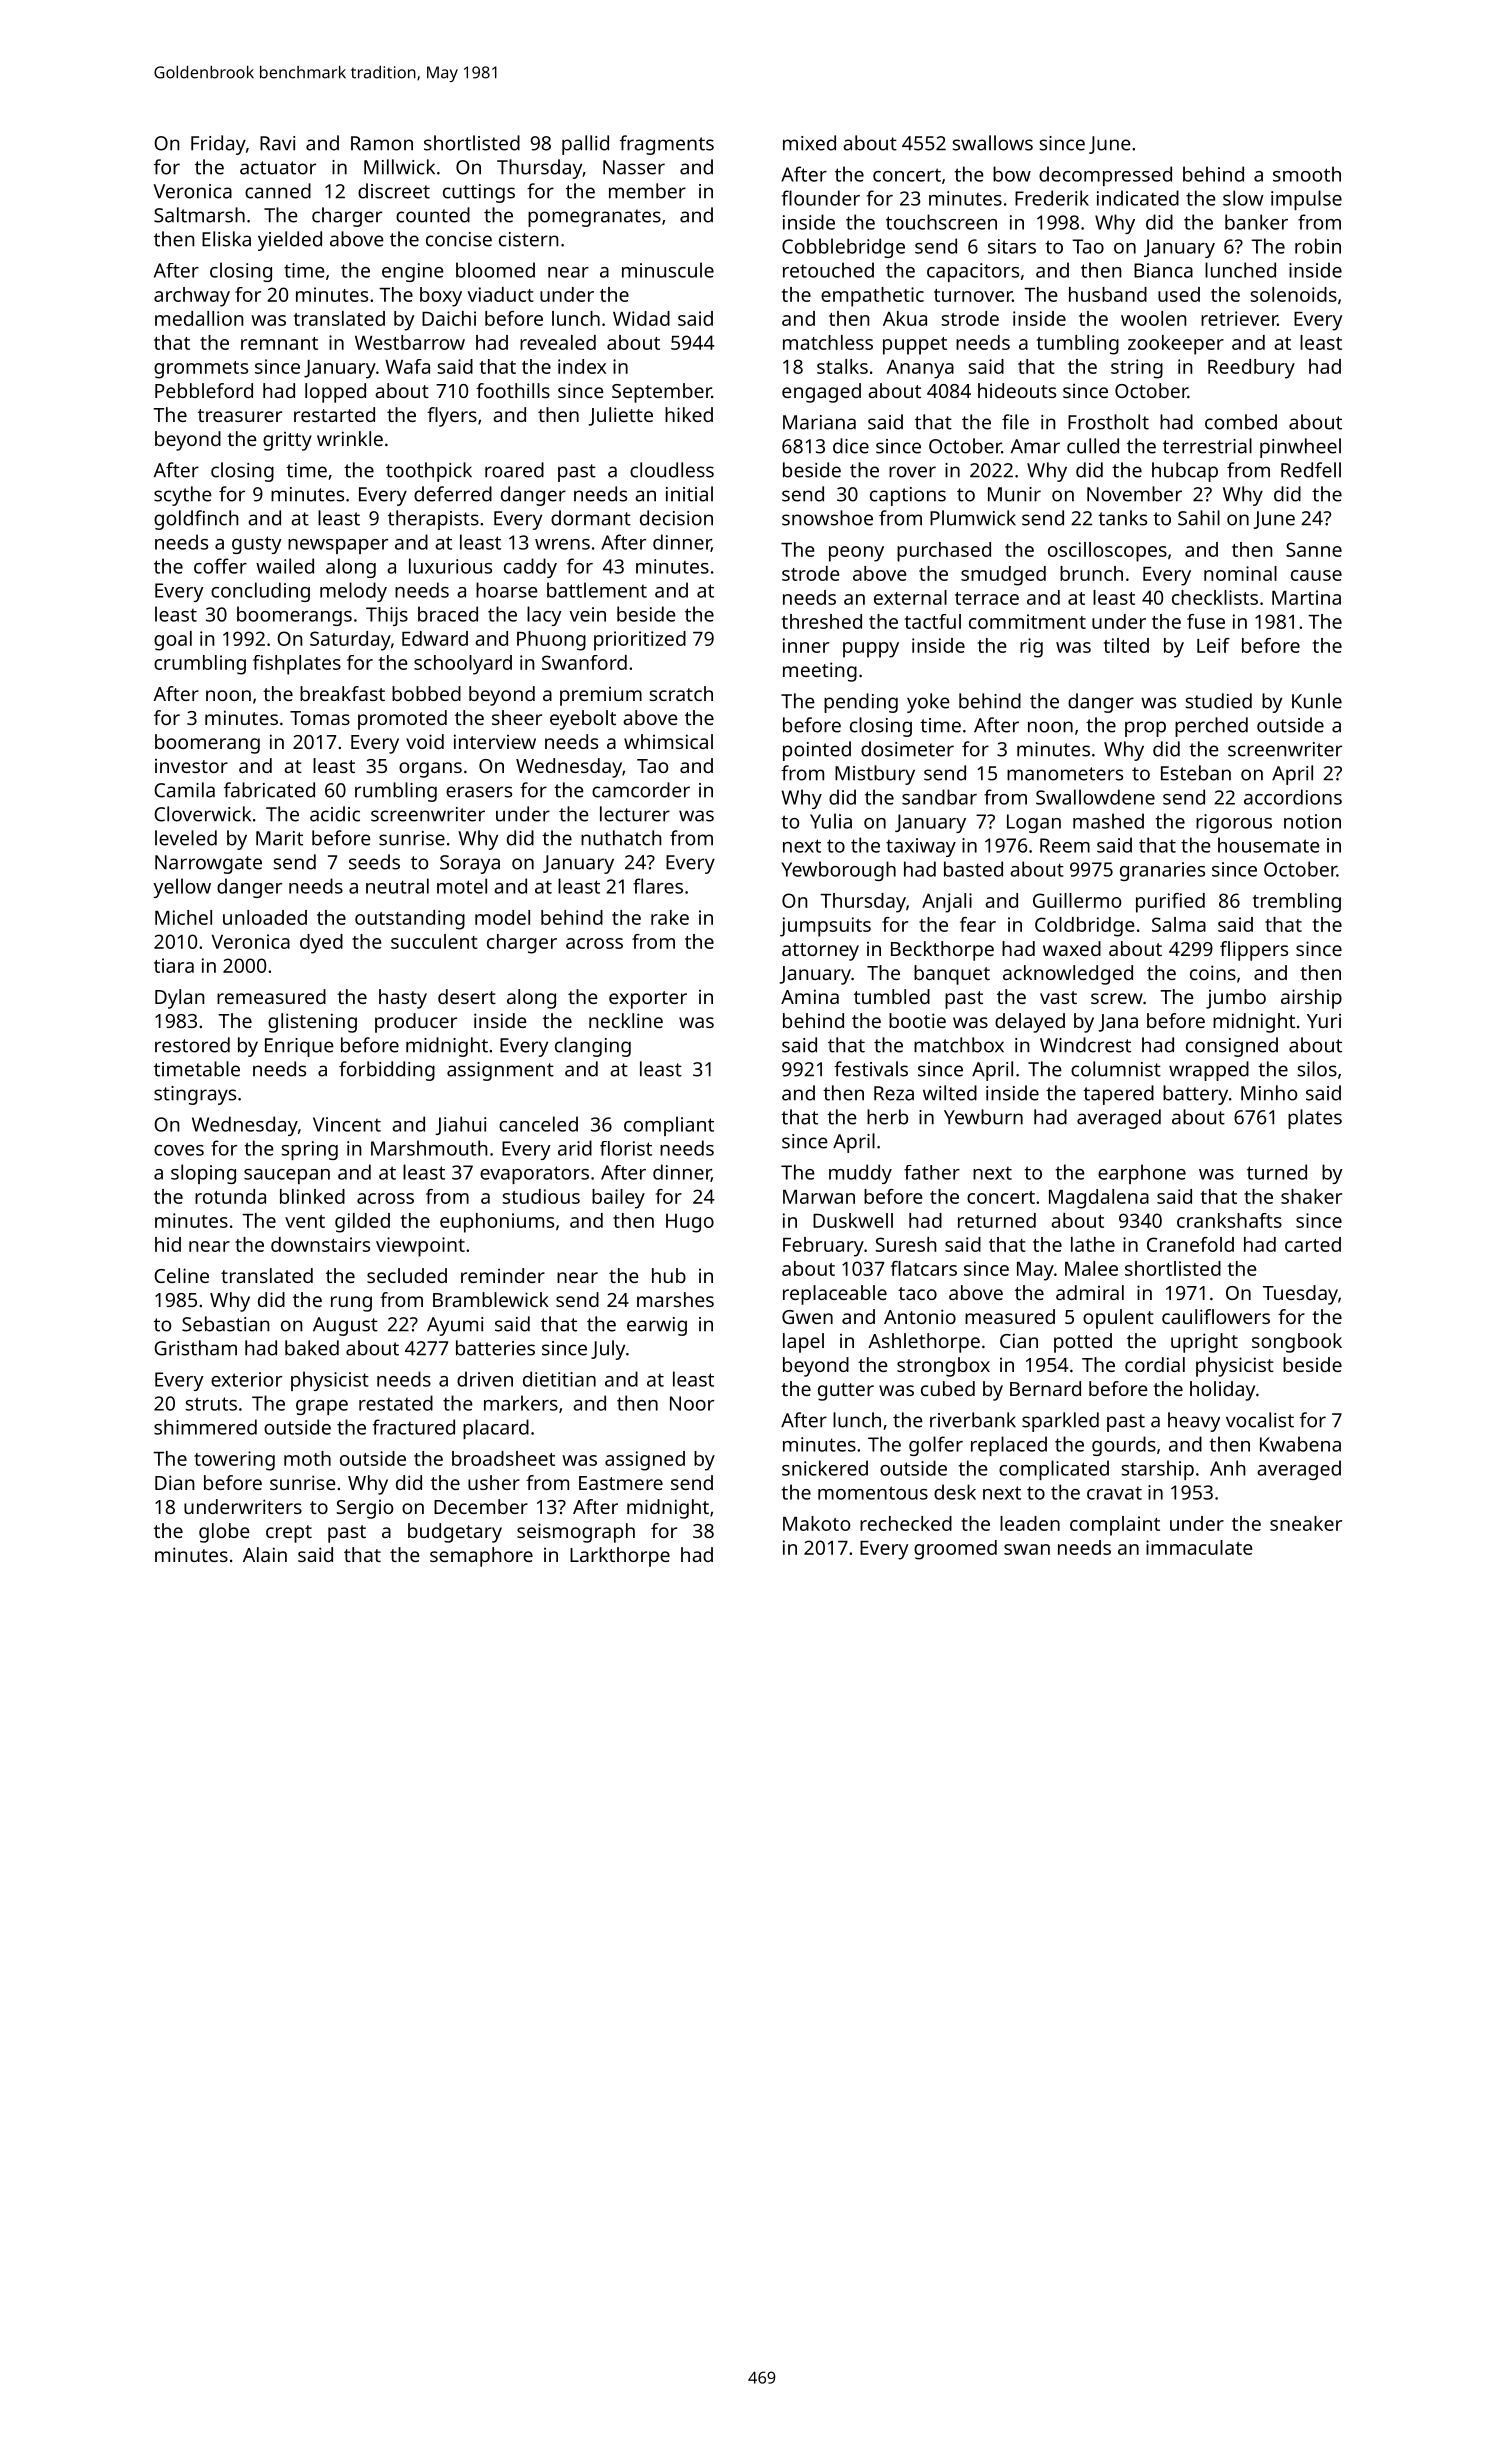 The width and height of the screenshot is (1496, 2464). Describe the element at coordinates (672, 470) in the screenshot. I see `cloudless` at that location.
